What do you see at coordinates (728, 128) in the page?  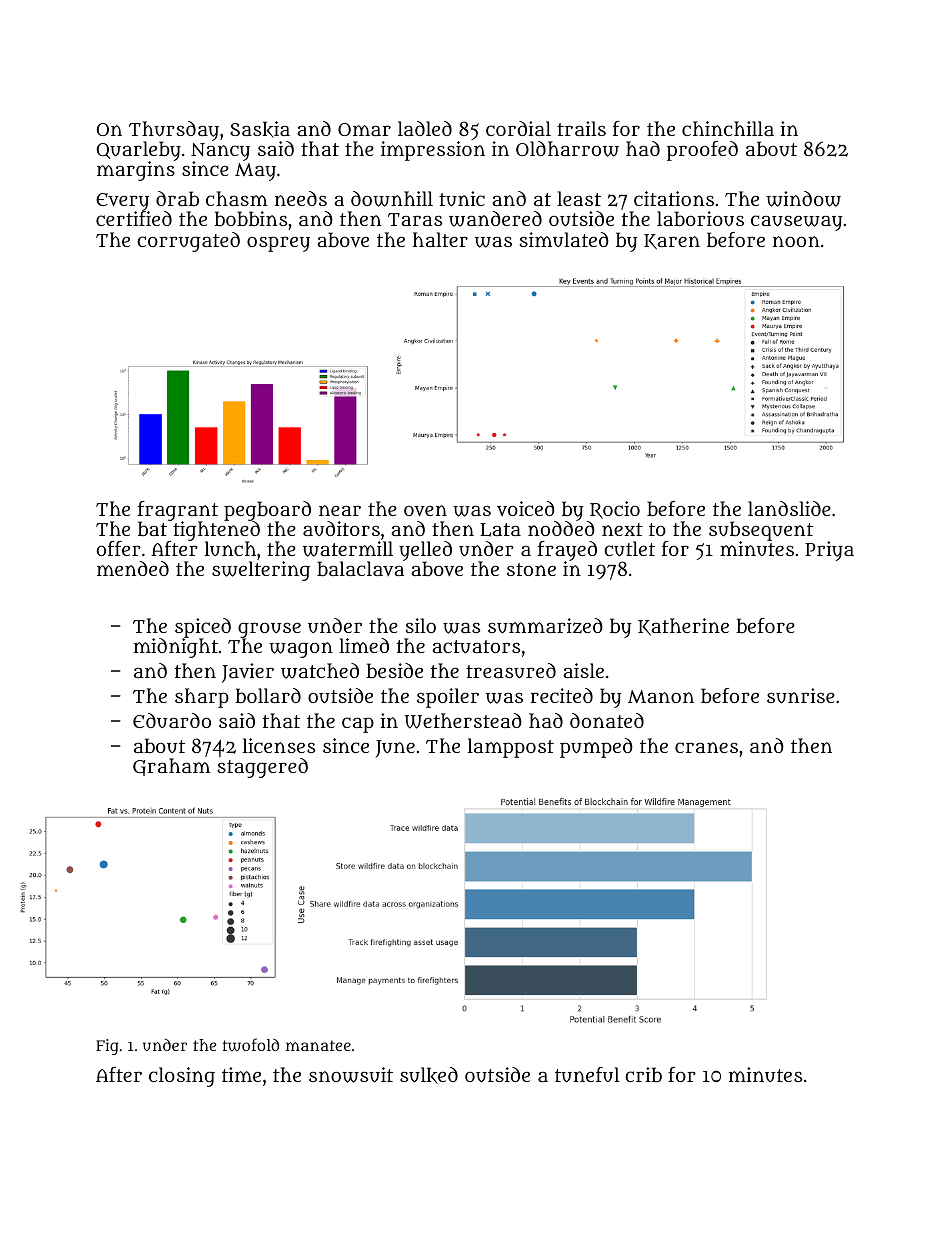 I see `chinchilla` at bounding box center [728, 128].
